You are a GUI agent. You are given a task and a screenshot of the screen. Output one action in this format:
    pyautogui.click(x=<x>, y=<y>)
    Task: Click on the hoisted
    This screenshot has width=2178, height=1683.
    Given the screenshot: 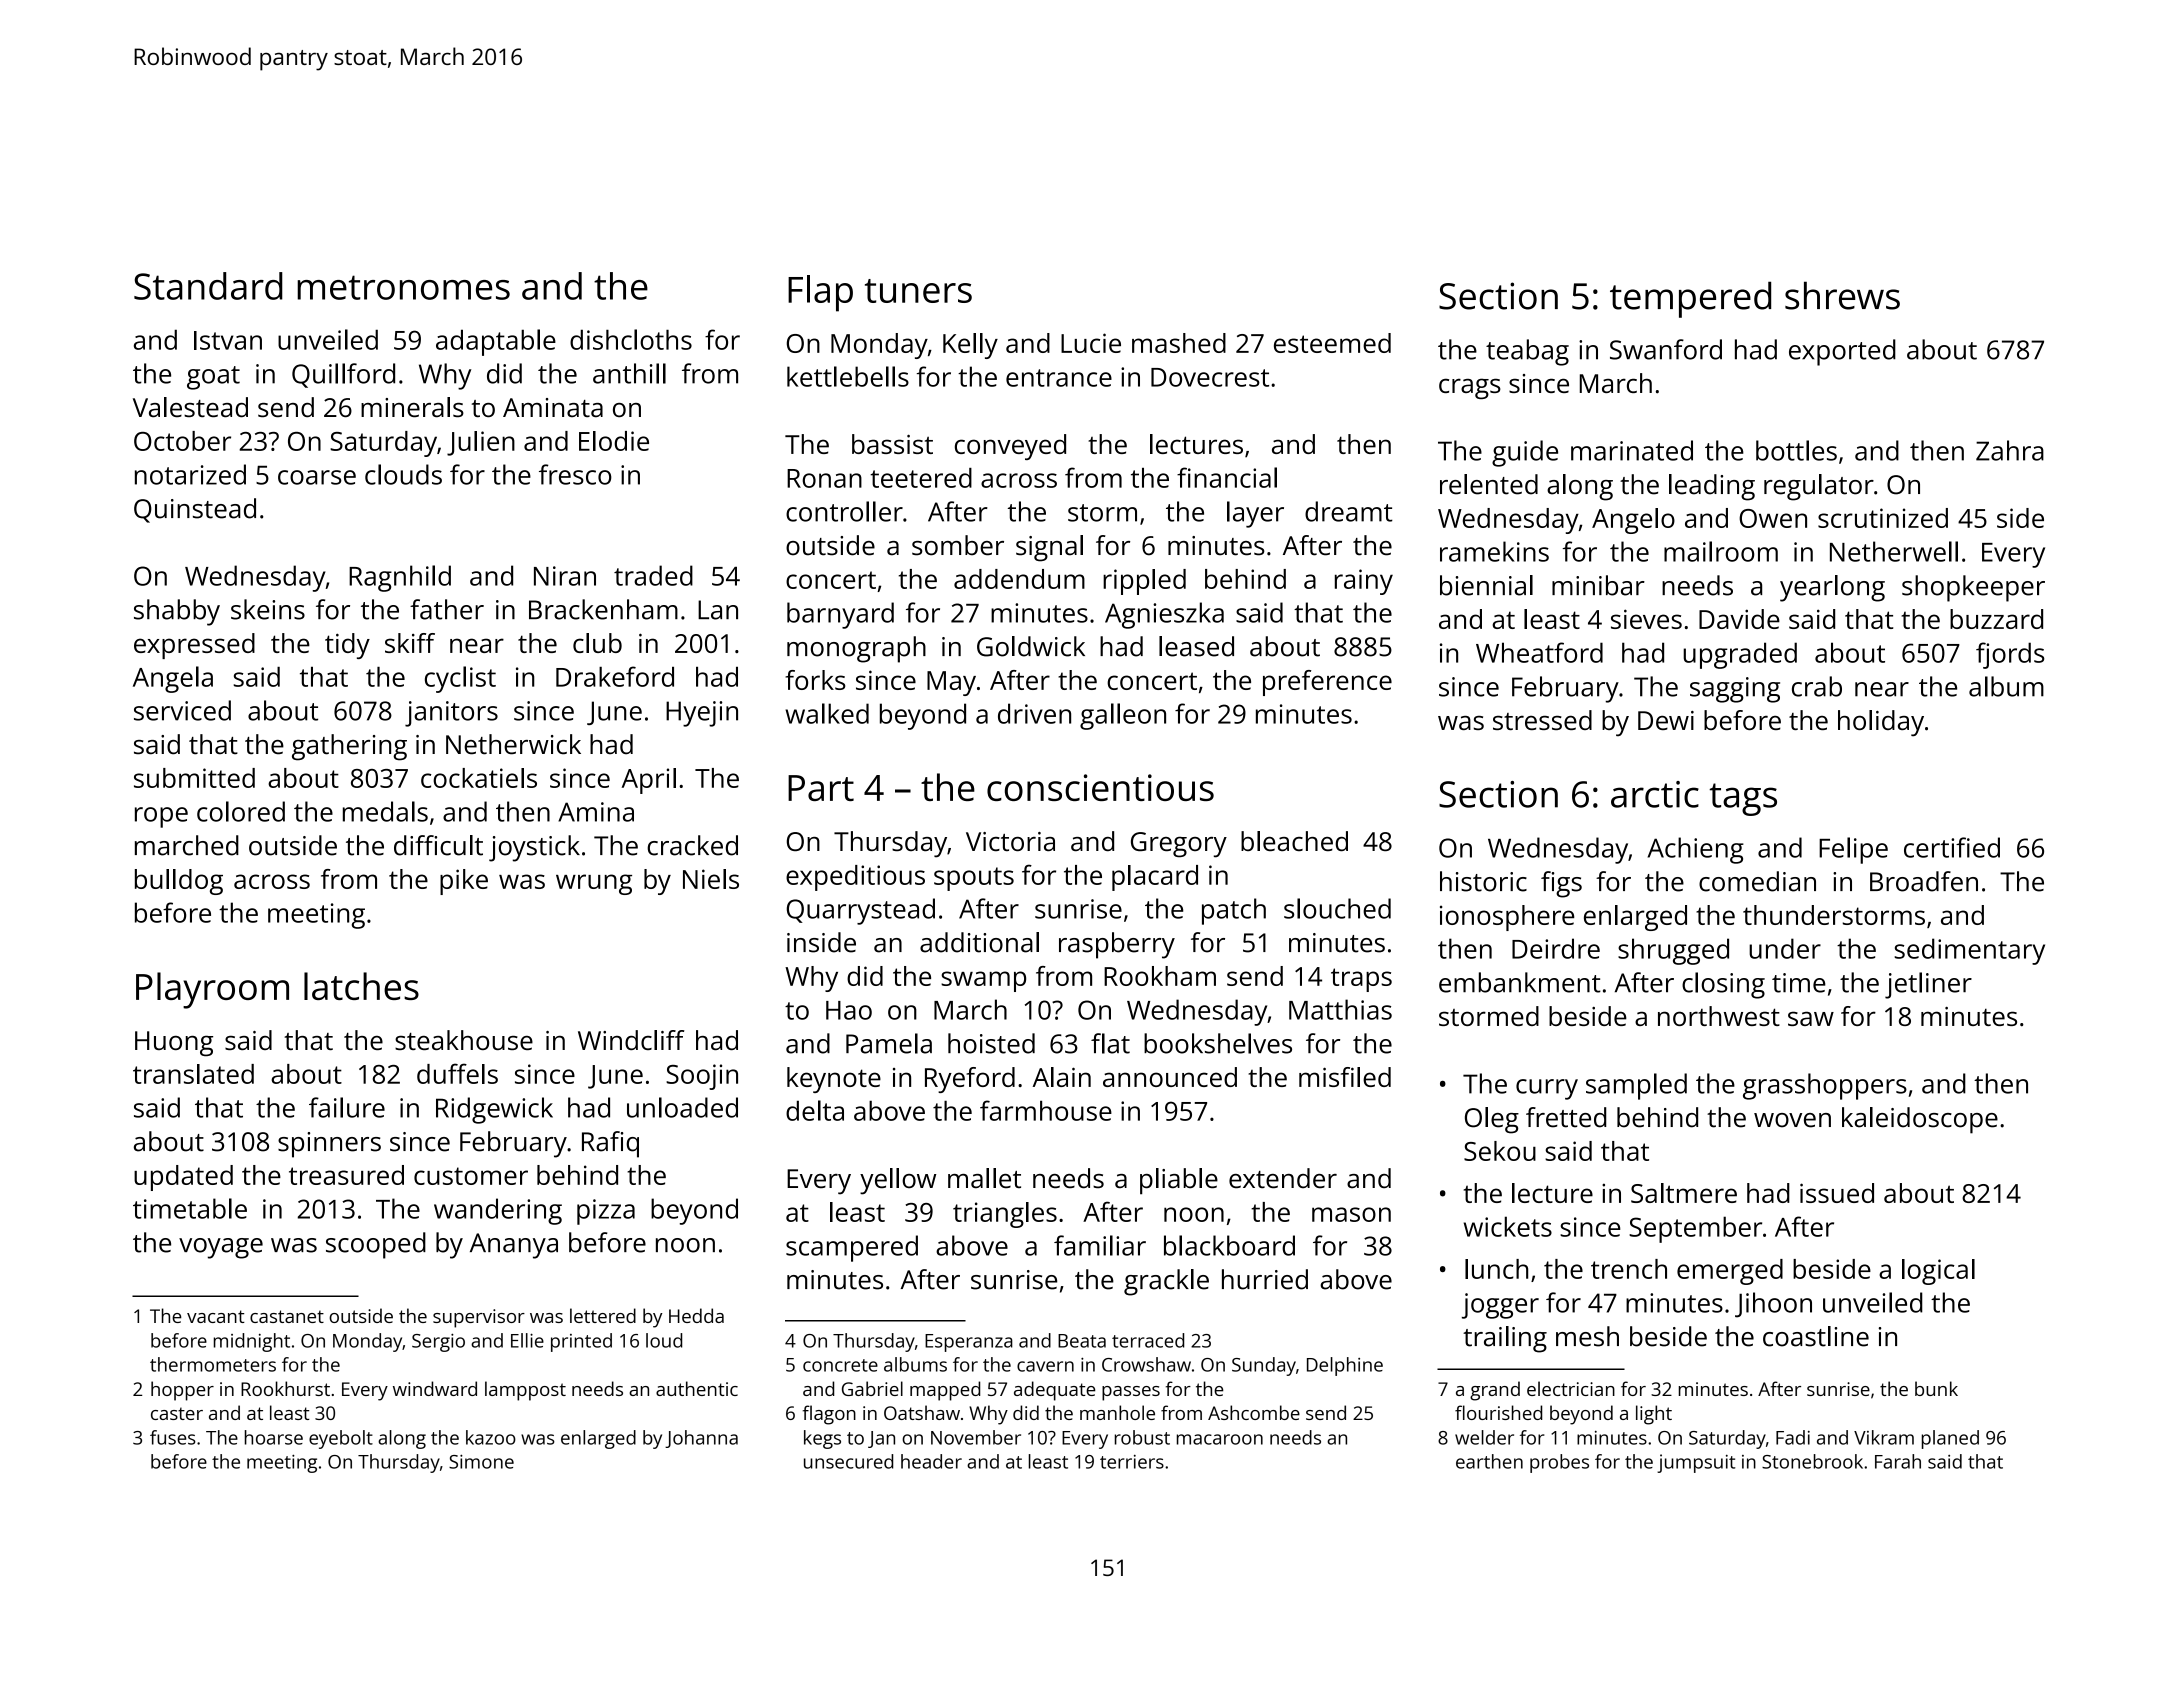 What is the action you would take?
    pyautogui.click(x=991, y=1043)
